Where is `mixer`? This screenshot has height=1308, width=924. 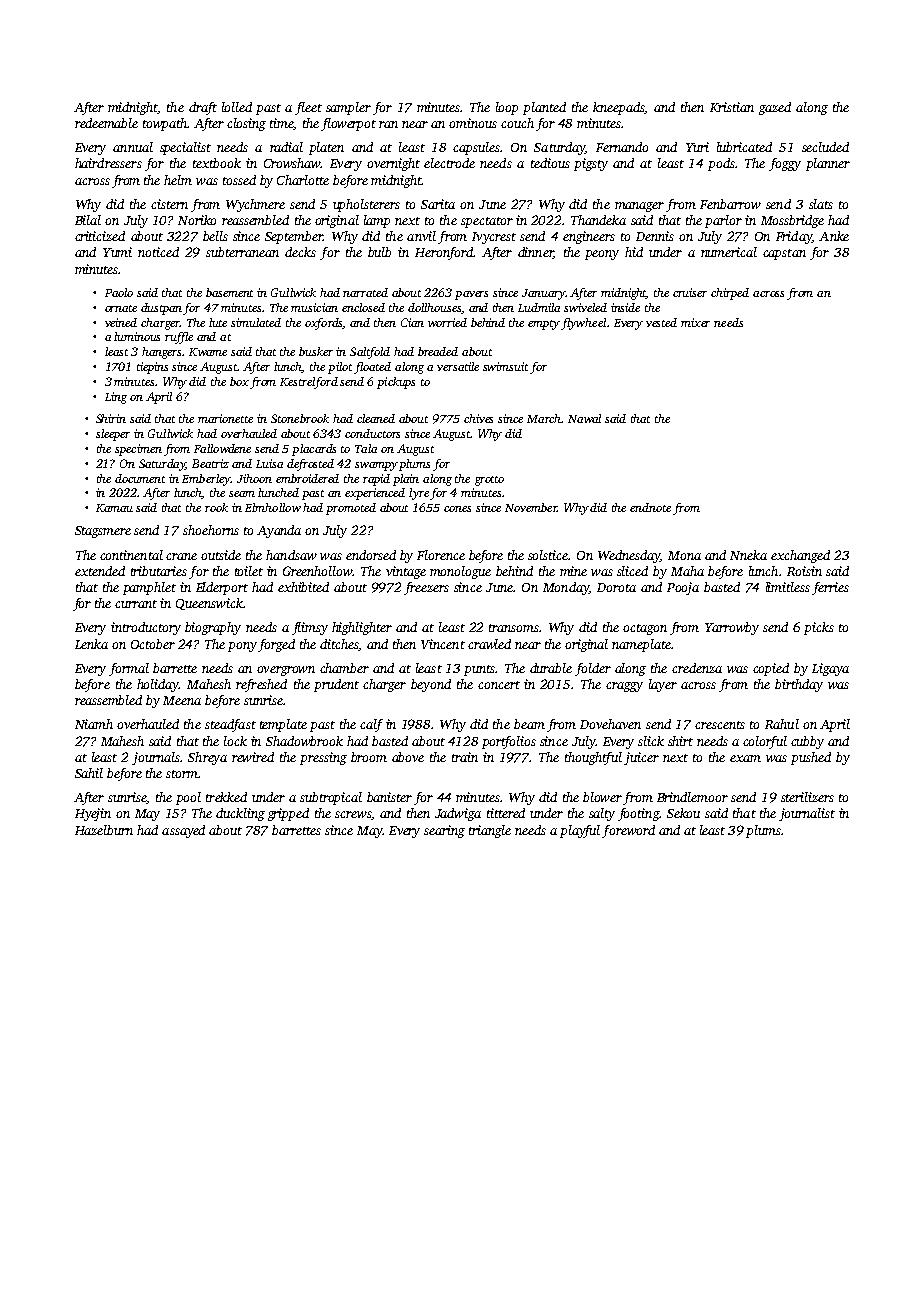 mixer is located at coordinates (695, 322).
